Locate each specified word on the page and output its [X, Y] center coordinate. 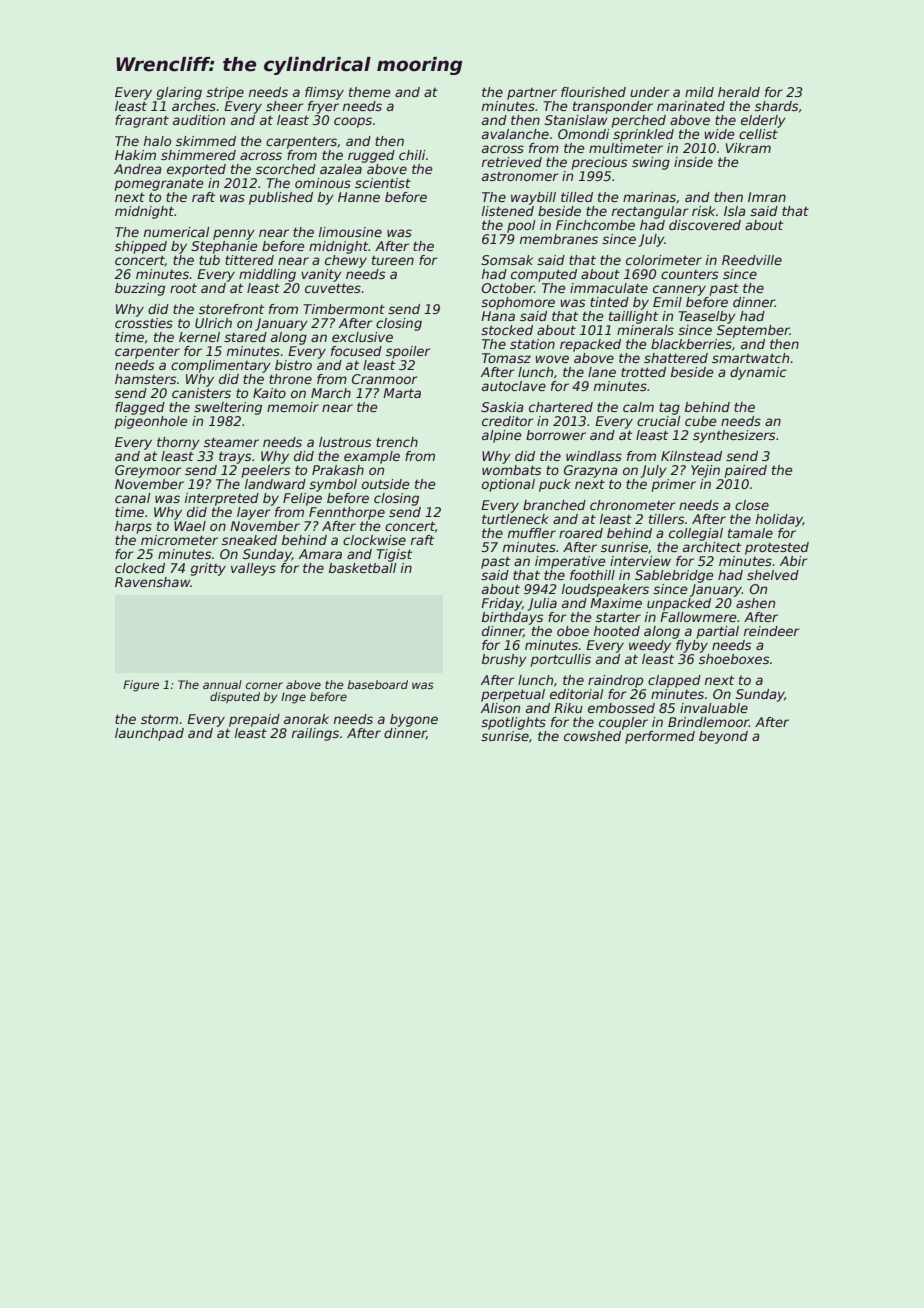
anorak [306, 719]
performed [660, 737]
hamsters [146, 379]
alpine [502, 436]
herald [739, 92]
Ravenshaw [152, 582]
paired [745, 471]
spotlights [513, 723]
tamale [750, 533]
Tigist [394, 555]
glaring [179, 93]
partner [532, 94]
